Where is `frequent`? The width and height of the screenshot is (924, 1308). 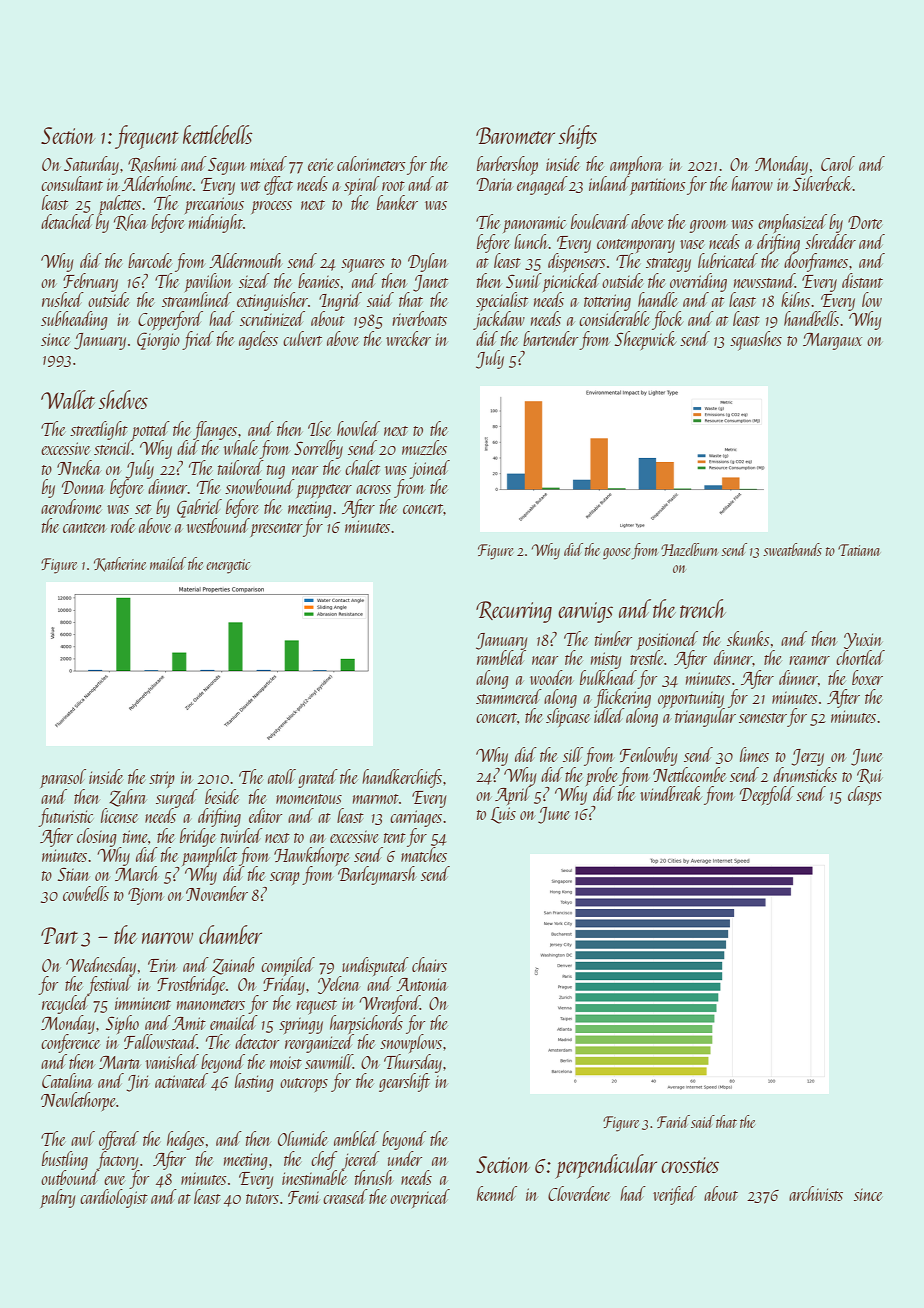
frequent is located at coordinates (146, 137).
